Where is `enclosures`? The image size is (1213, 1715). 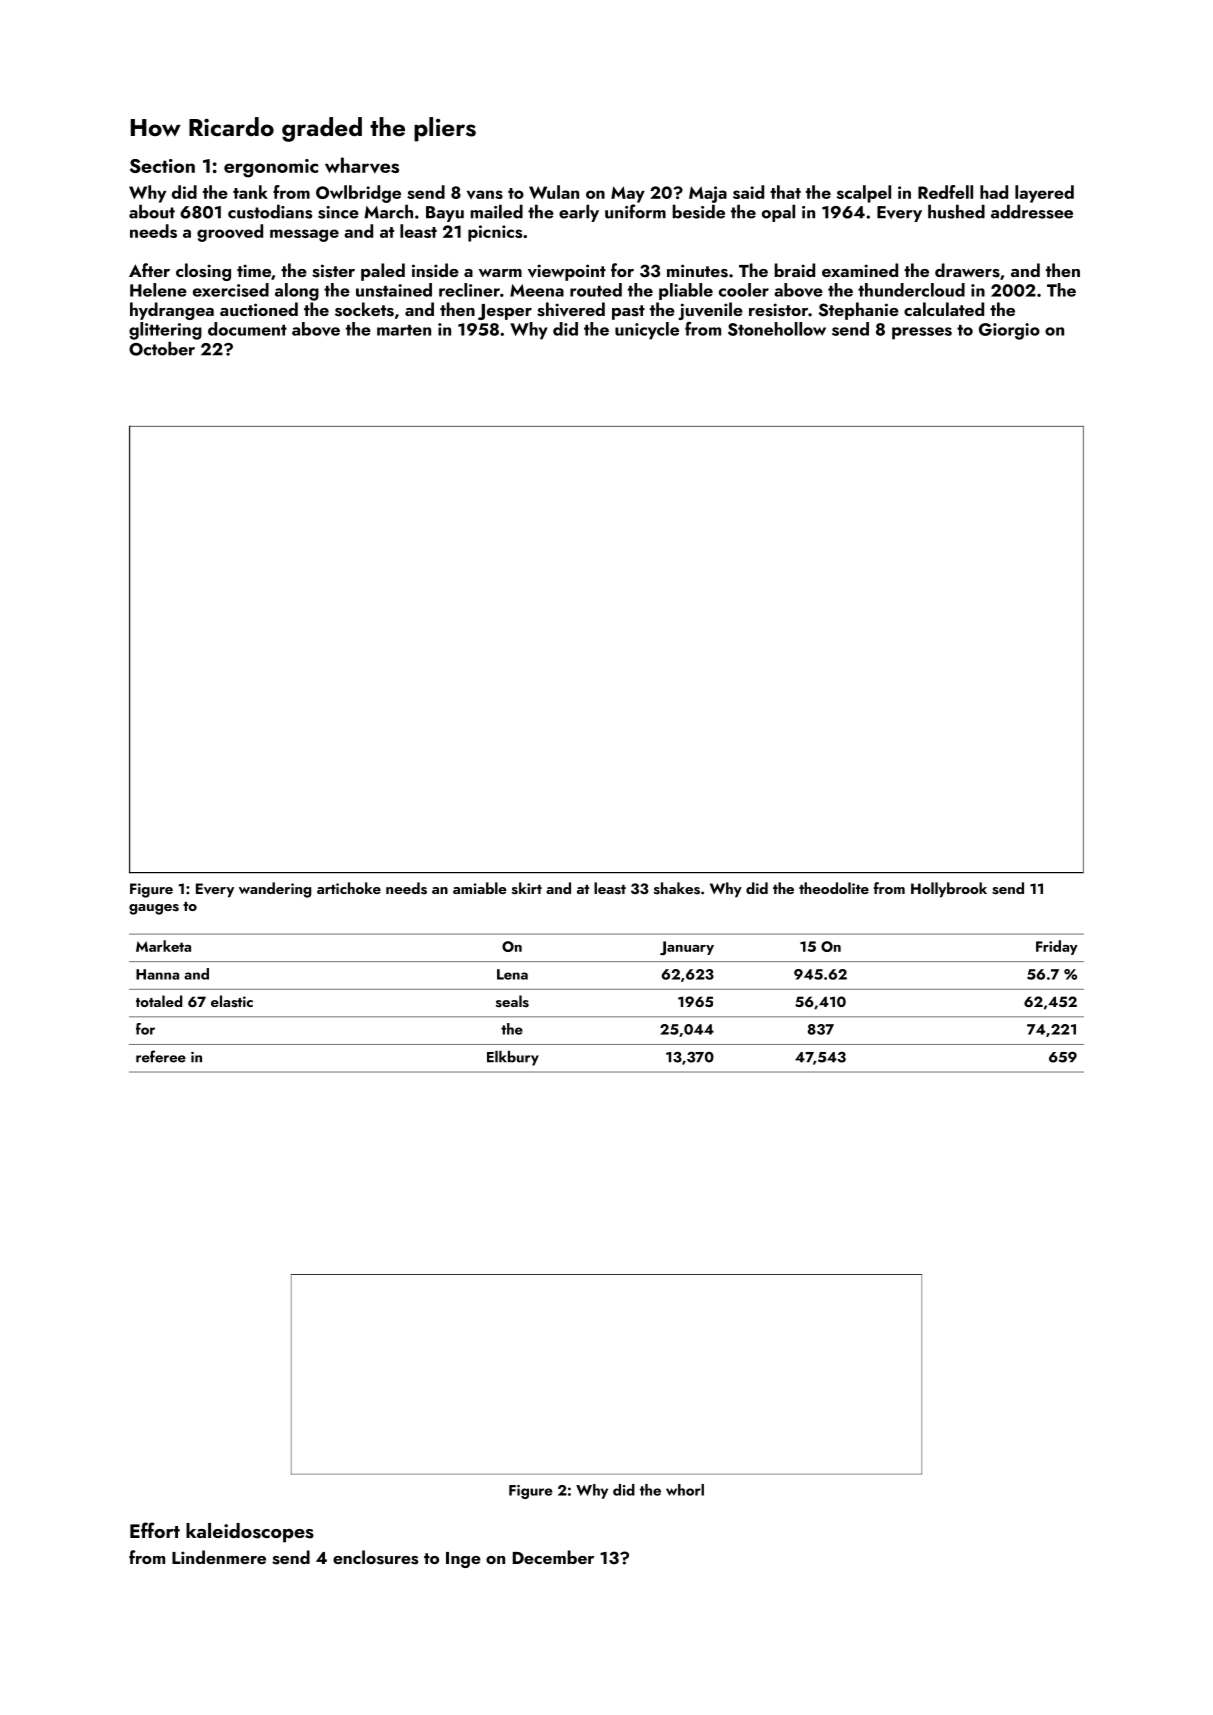 enclosures is located at coordinates (375, 1557).
